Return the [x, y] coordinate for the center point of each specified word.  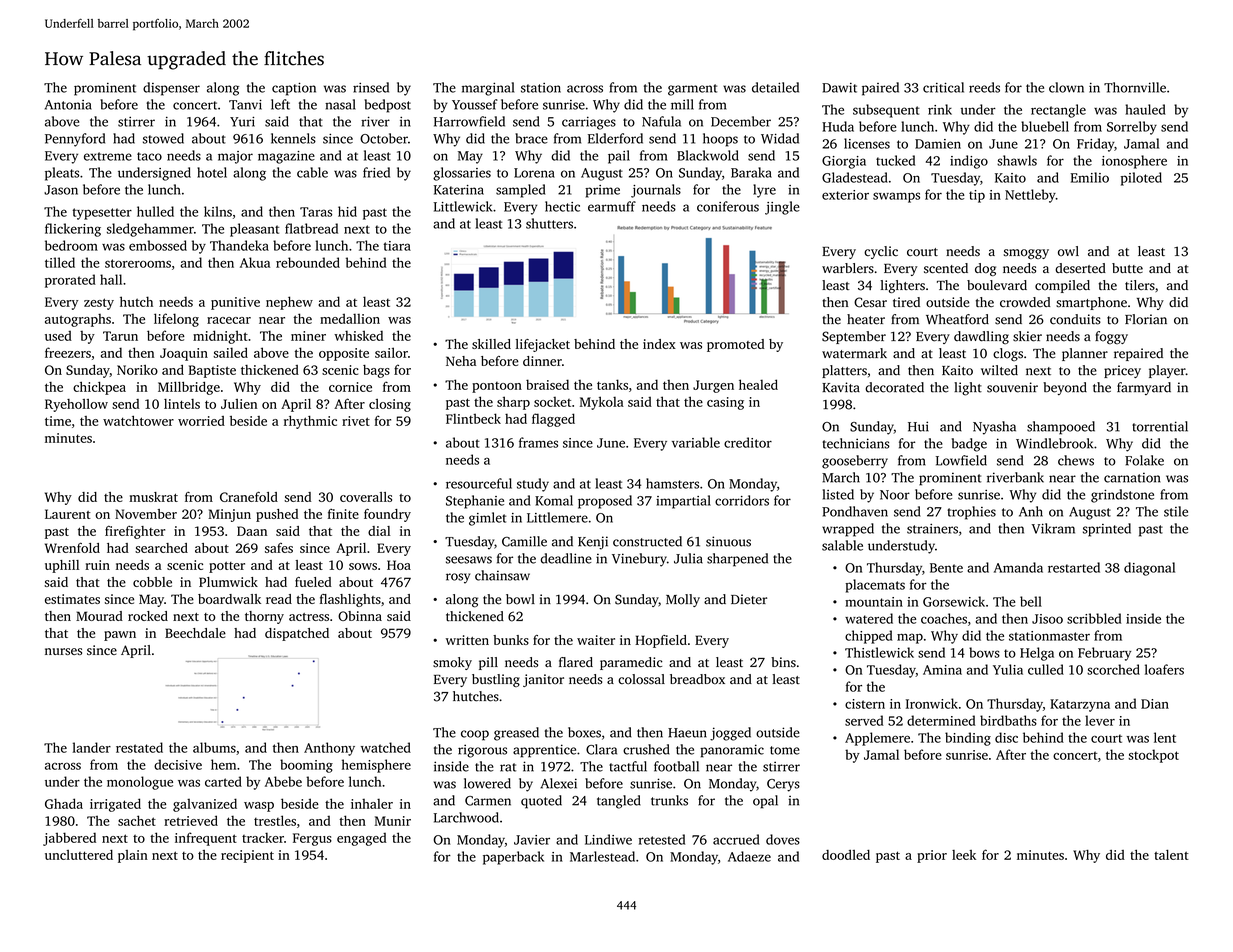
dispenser [171, 89]
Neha [461, 361]
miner [308, 336]
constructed [647, 541]
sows [363, 566]
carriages [589, 123]
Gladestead [855, 177]
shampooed [1061, 428]
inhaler [372, 803]
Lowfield [961, 460]
